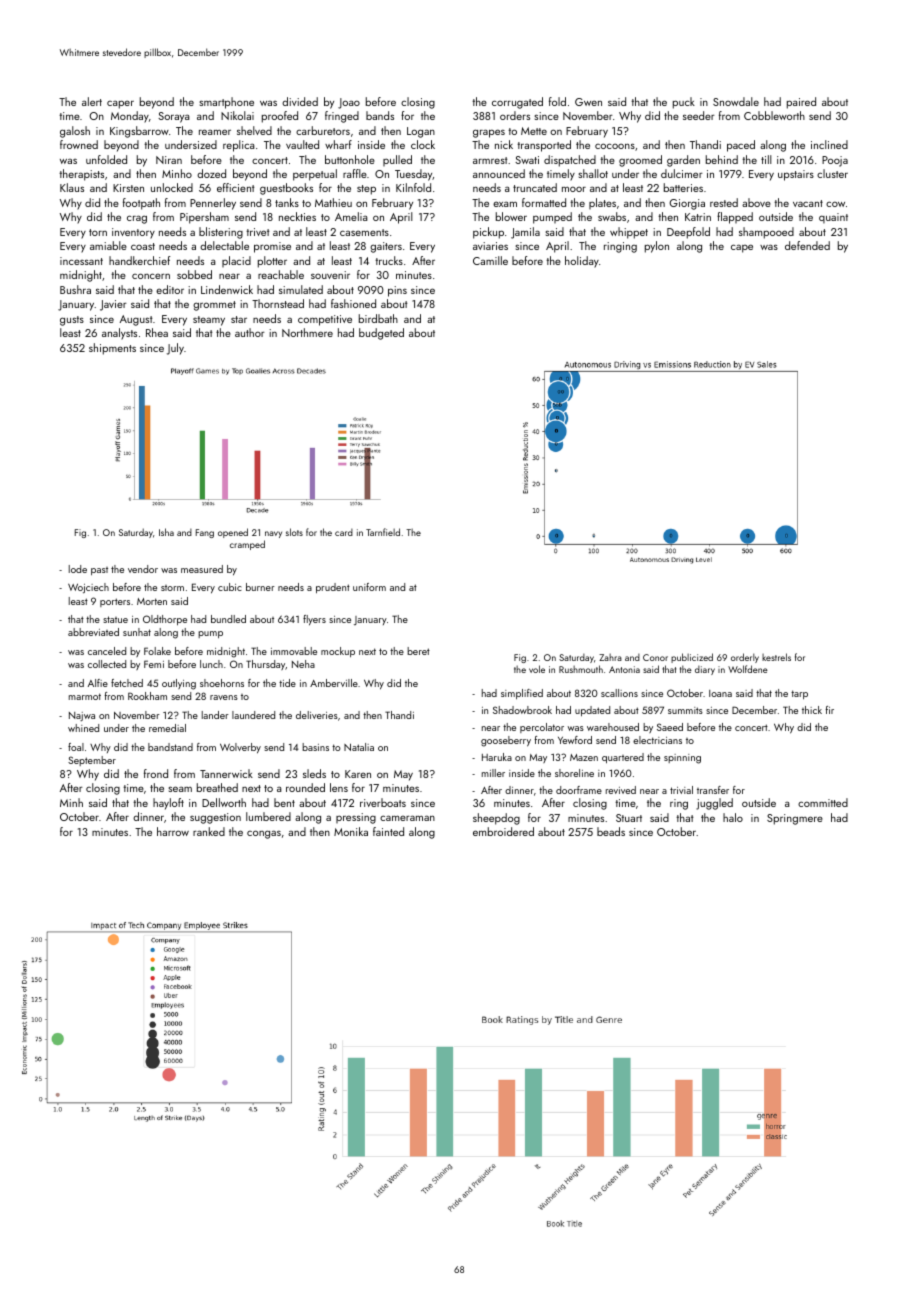 Image resolution: width=908 pixels, height=1316 pixels. Describe the element at coordinates (774, 115) in the screenshot. I see `Cobbleworth` at that location.
